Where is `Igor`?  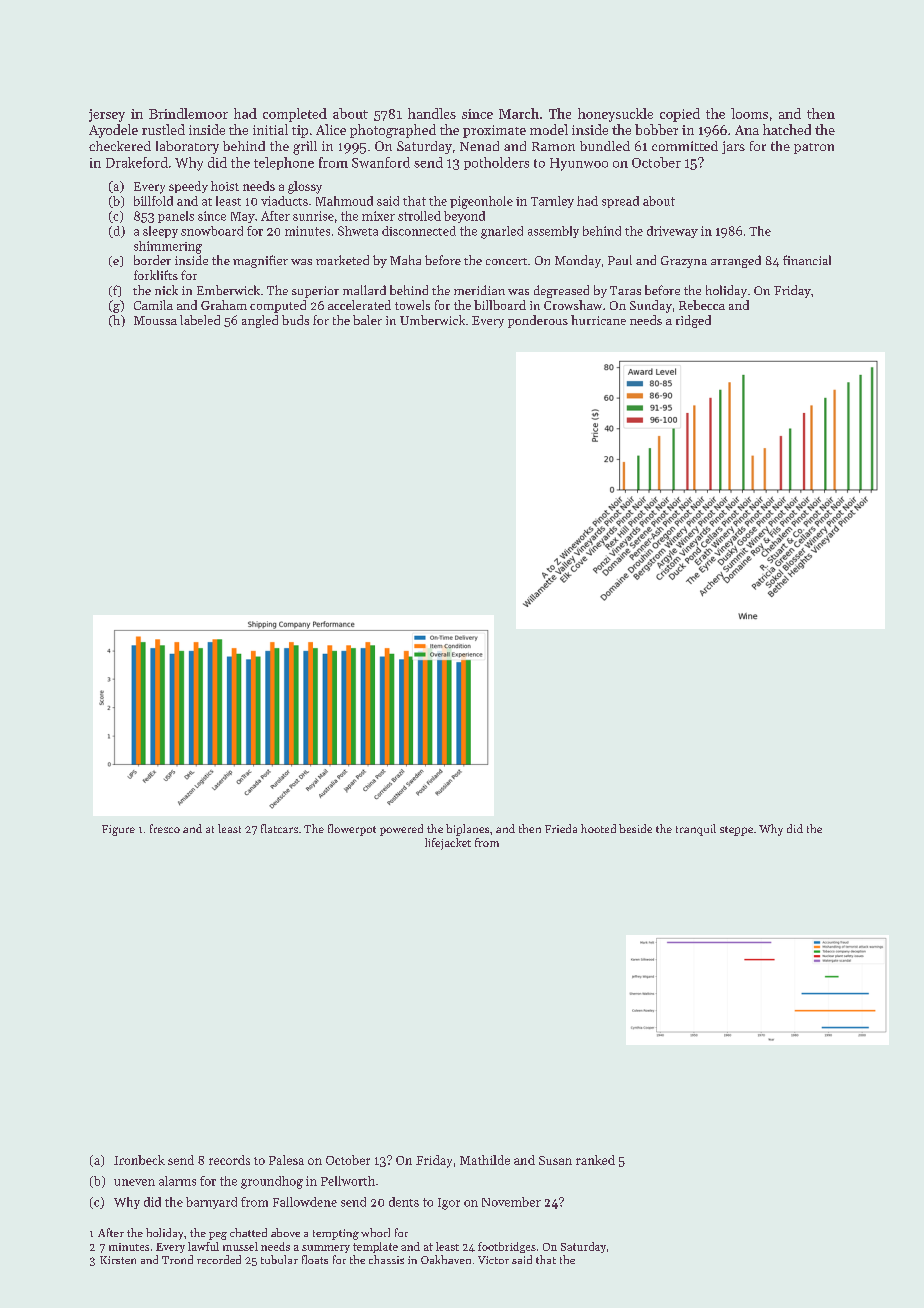
Igor is located at coordinates (449, 1204).
